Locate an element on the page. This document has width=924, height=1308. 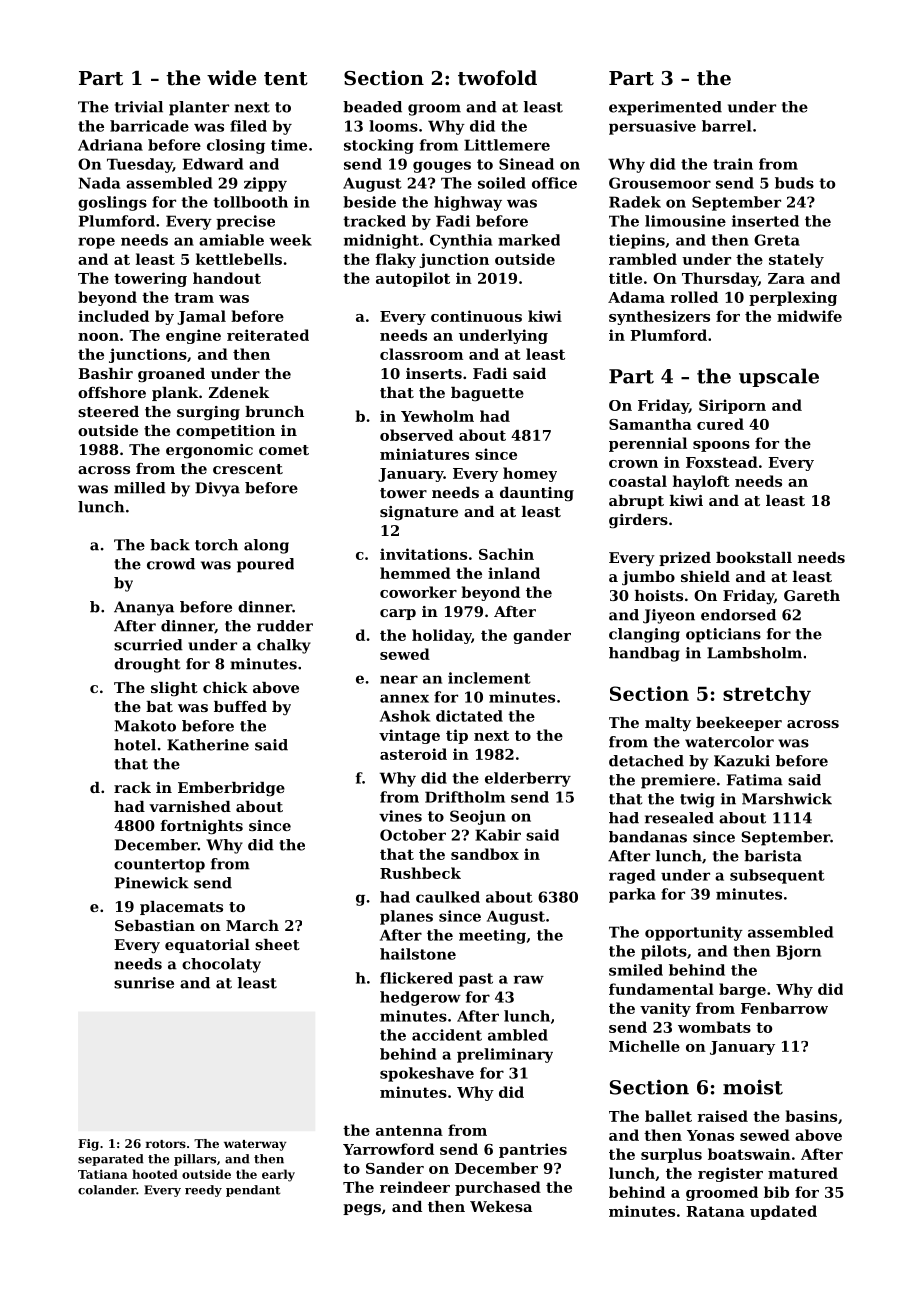
pendant is located at coordinates (253, 1191).
